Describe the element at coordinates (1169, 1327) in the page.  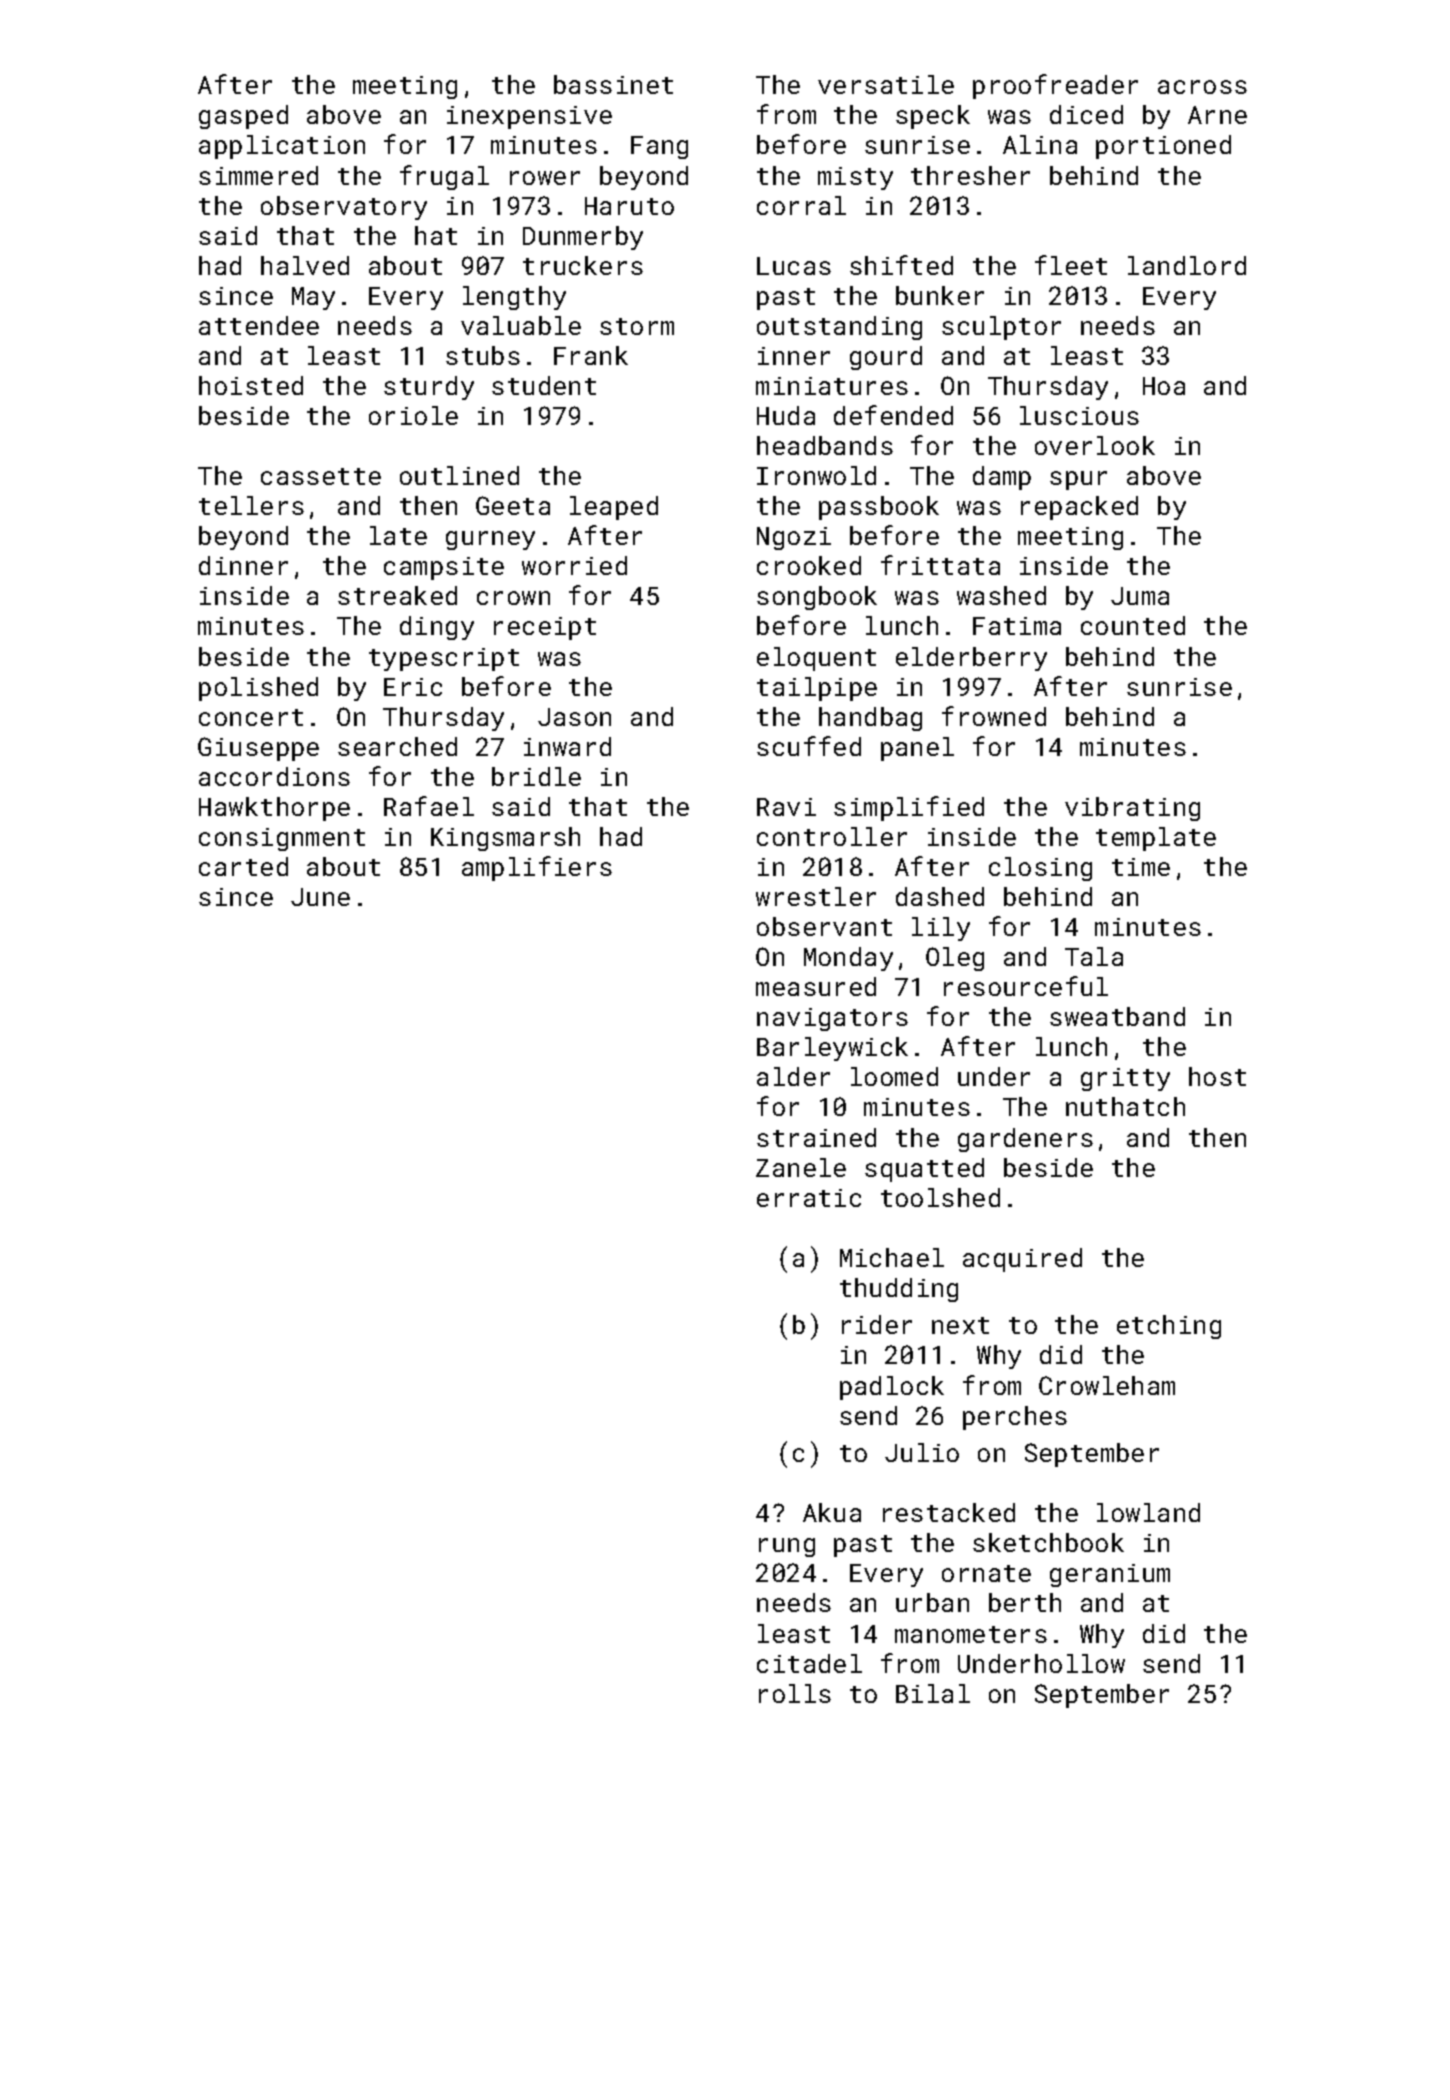
I see `etching` at that location.
